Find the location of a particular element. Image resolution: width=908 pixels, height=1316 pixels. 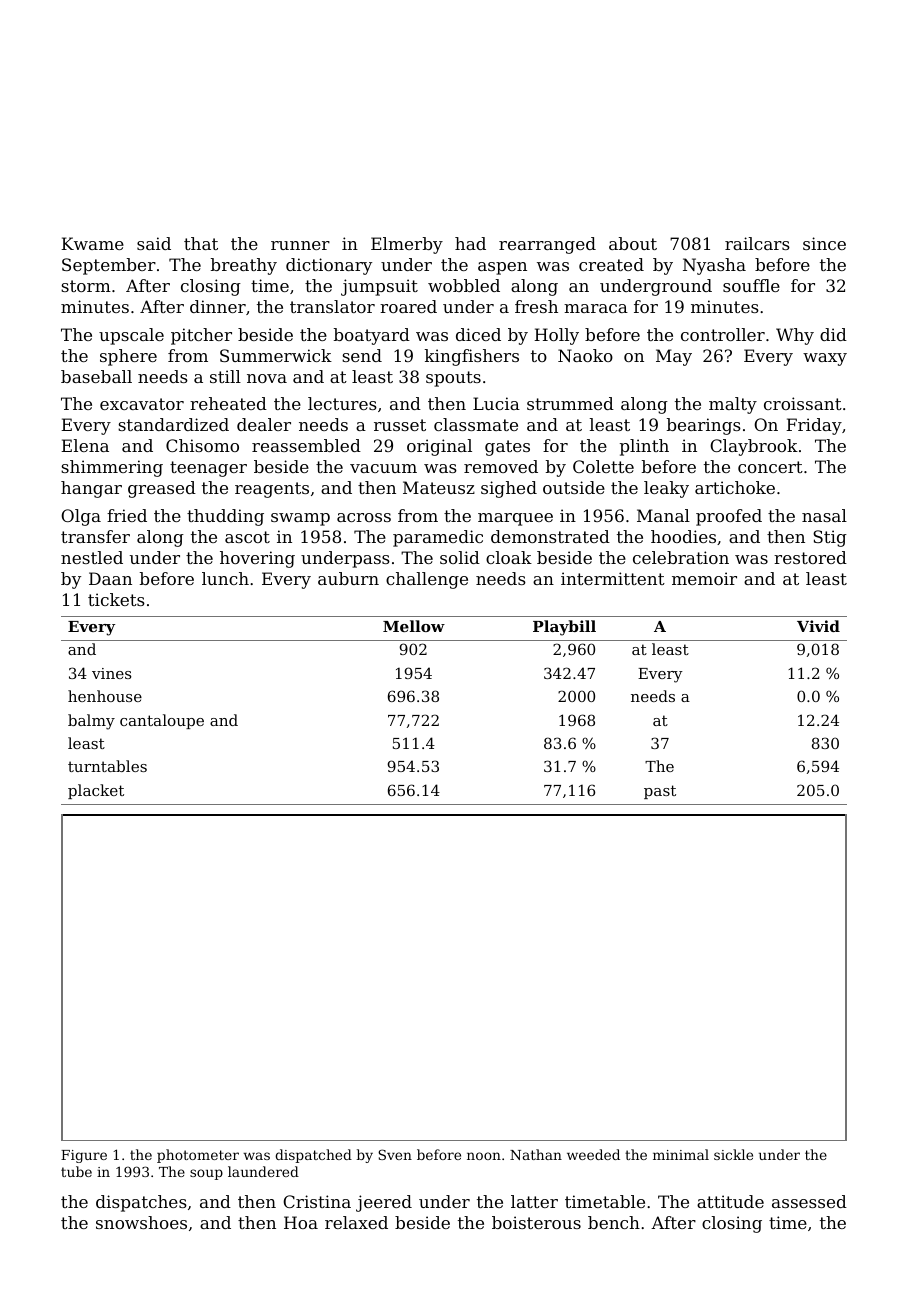

boisterous is located at coordinates (536, 1222).
